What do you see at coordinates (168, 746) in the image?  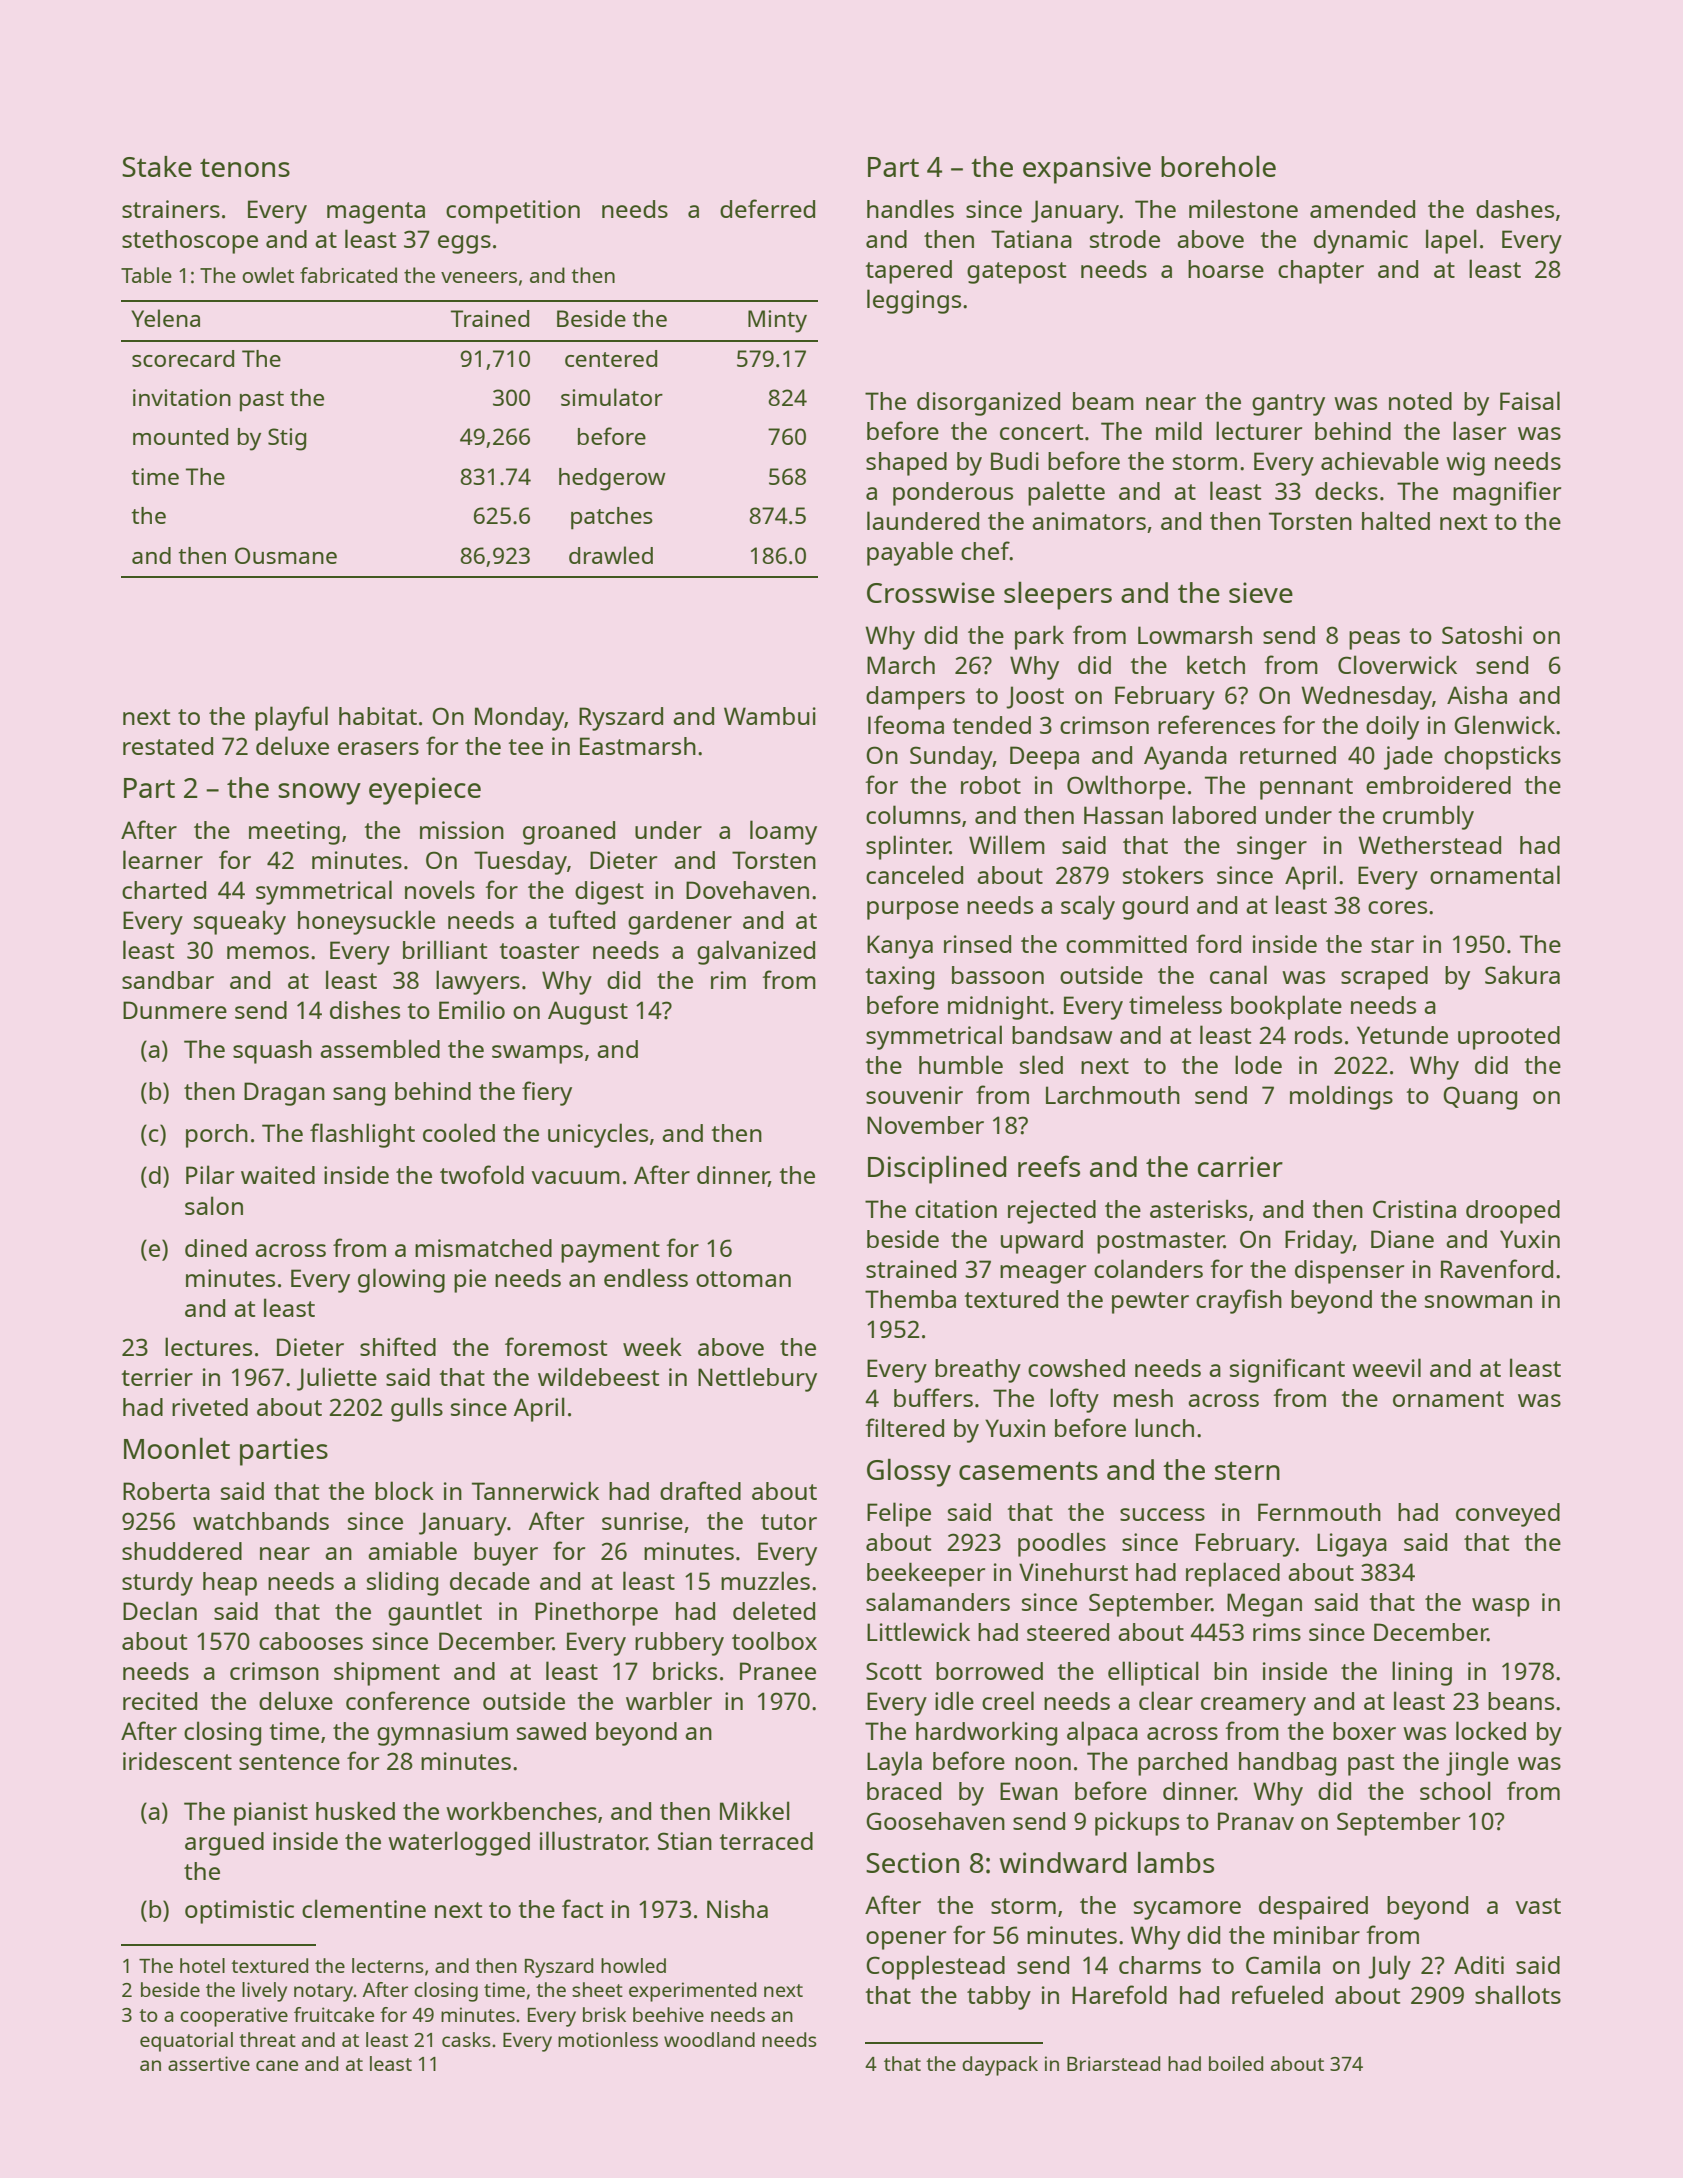 I see `restated` at bounding box center [168, 746].
